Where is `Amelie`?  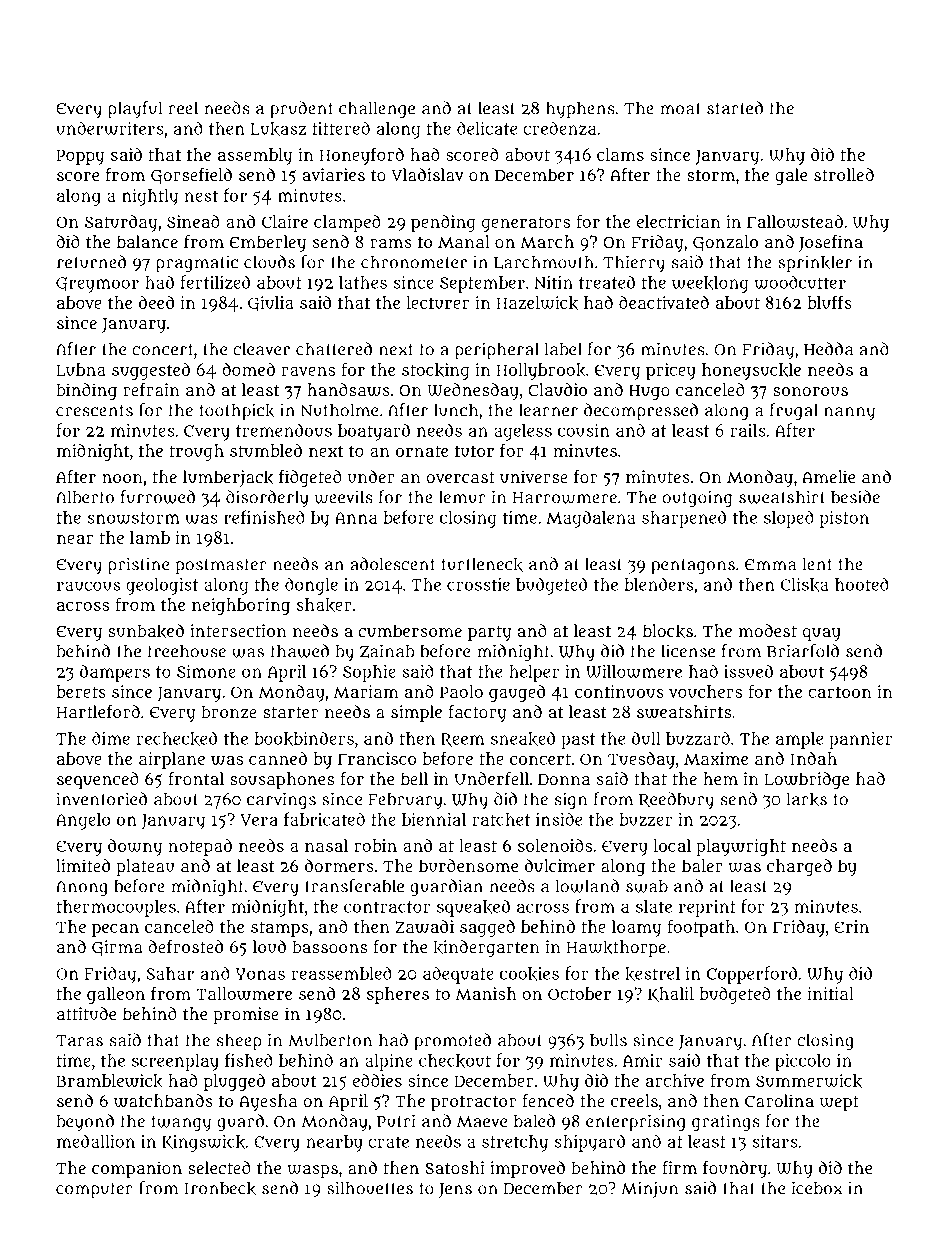 Amelie is located at coordinates (828, 476).
